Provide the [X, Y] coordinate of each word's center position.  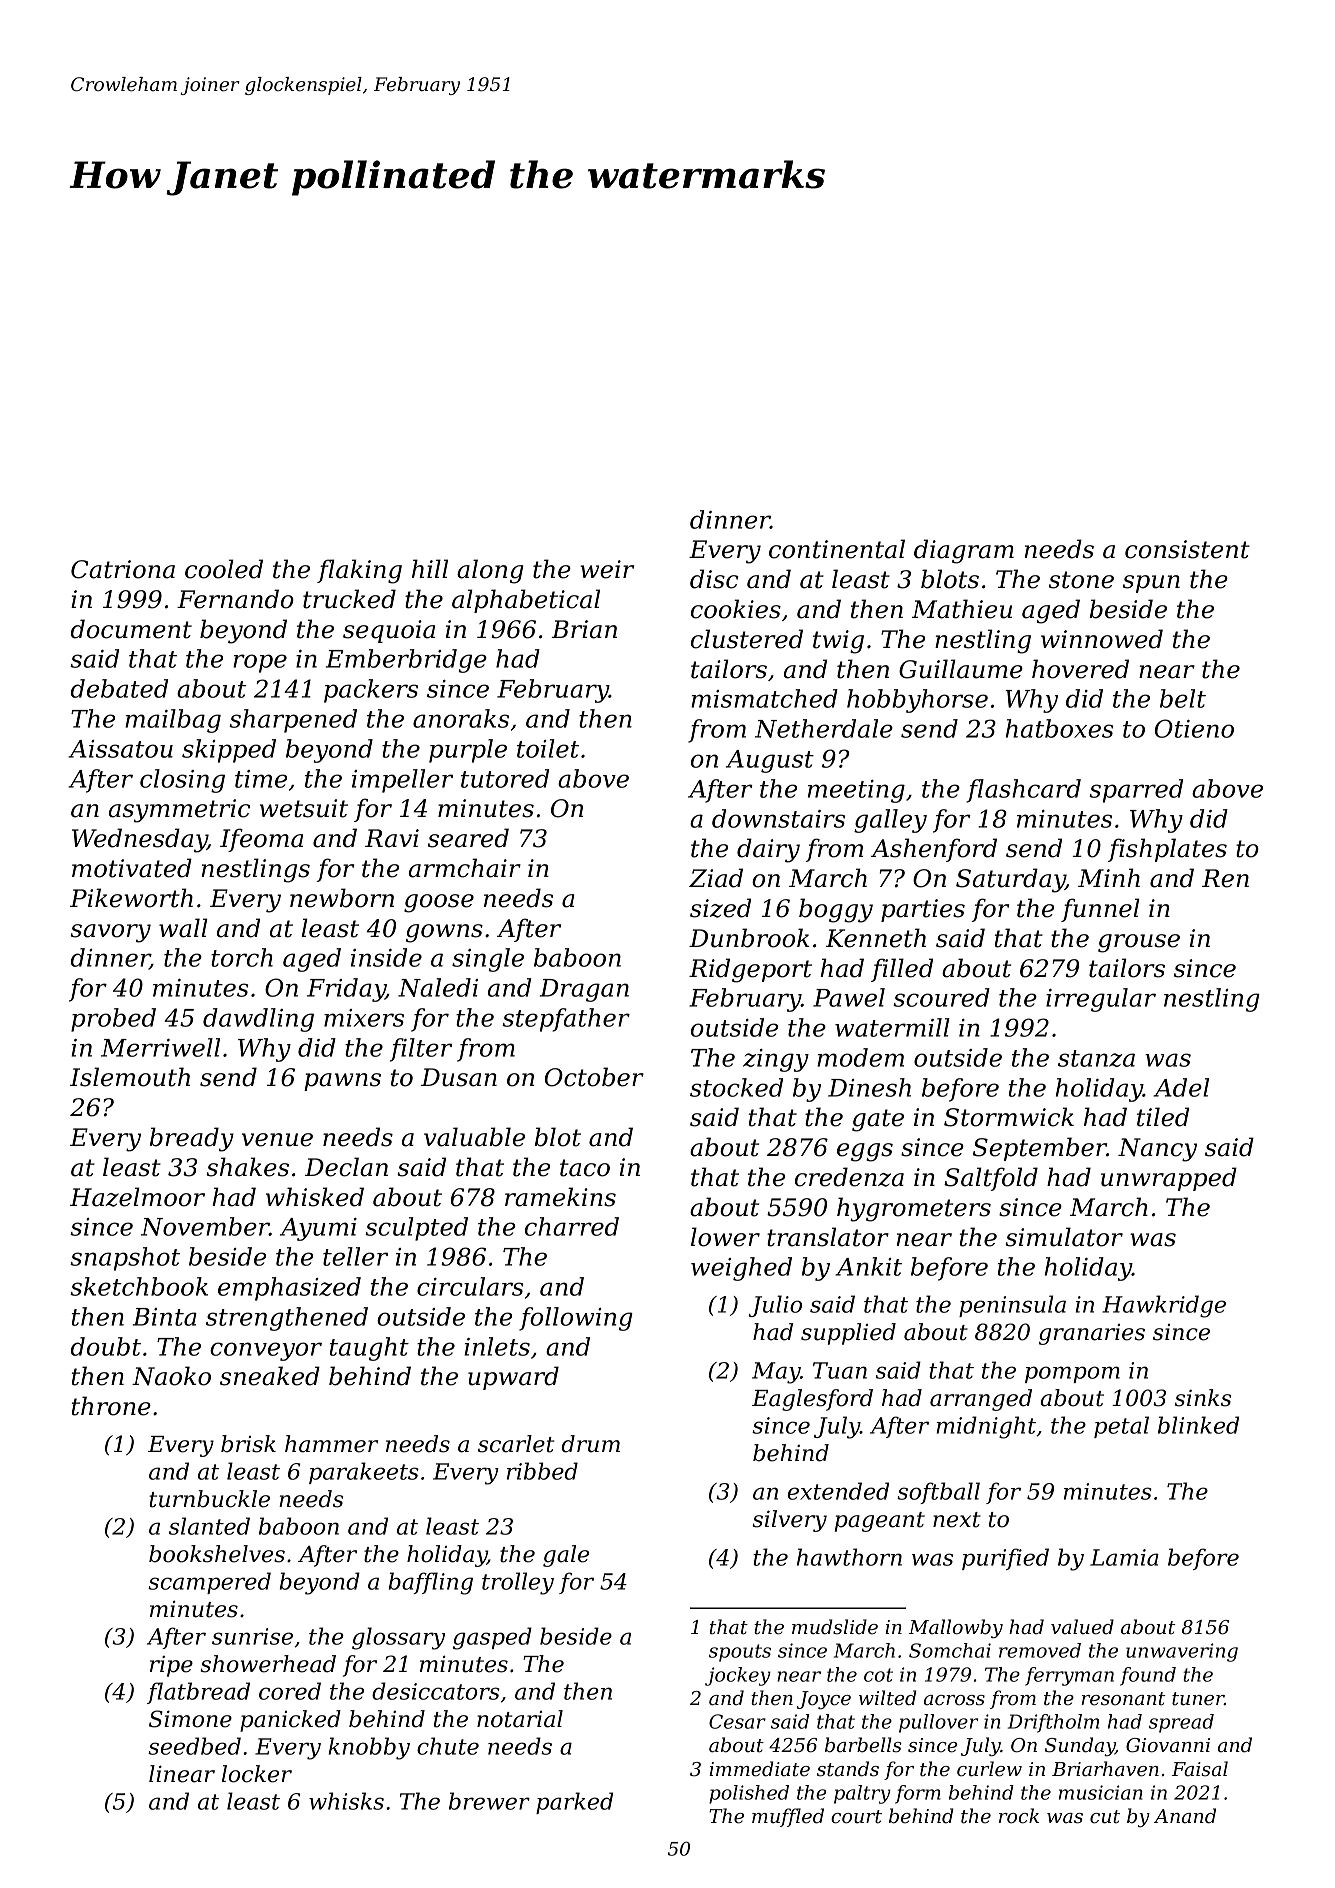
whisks [346, 1801]
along [490, 571]
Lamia [1124, 1557]
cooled [224, 569]
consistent [1187, 549]
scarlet [516, 1444]
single [488, 960]
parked [574, 1803]
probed [113, 1020]
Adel [1181, 1087]
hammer [331, 1444]
